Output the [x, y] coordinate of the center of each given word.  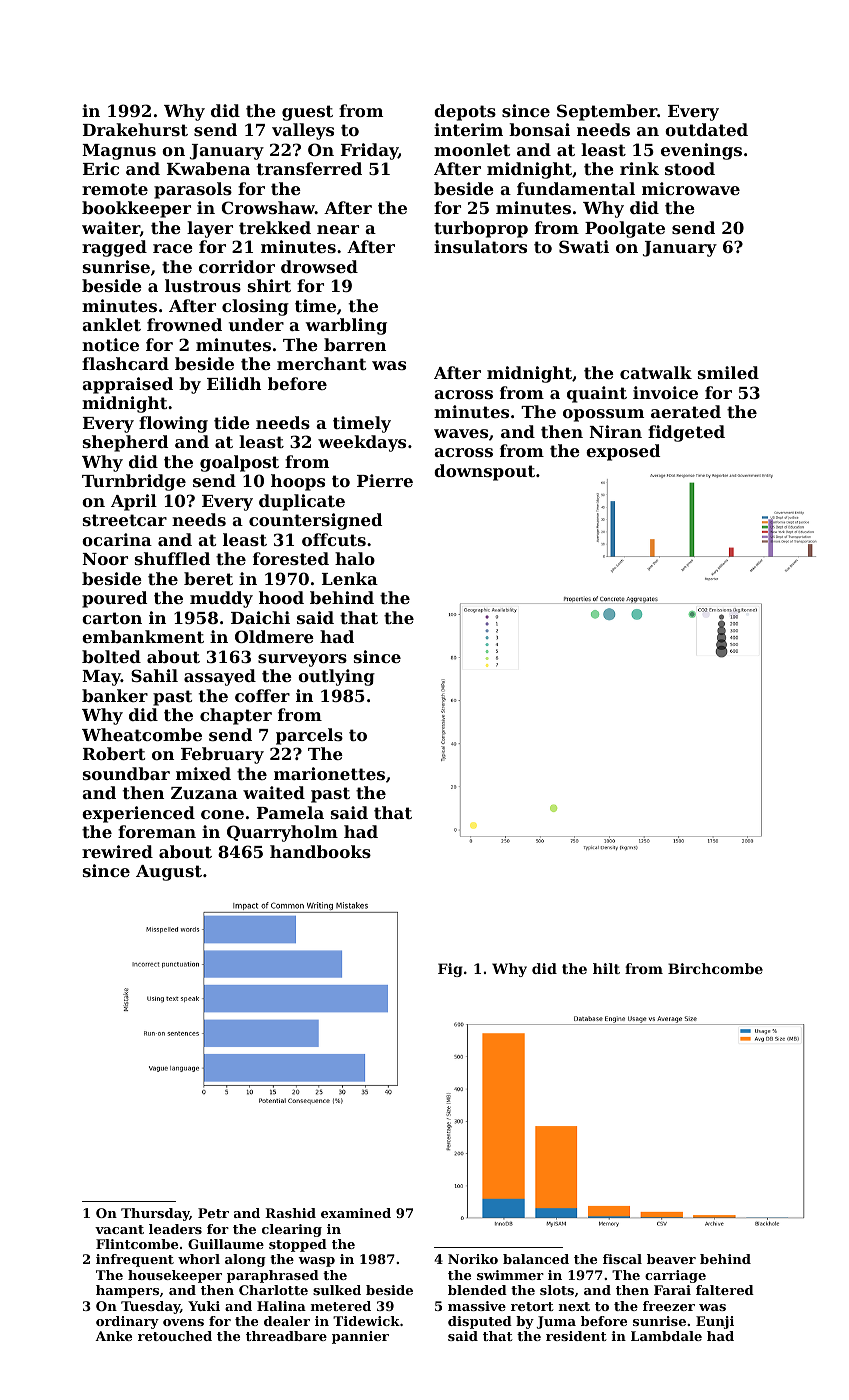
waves [461, 433]
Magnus [119, 152]
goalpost [239, 463]
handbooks [320, 851]
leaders [175, 1229]
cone [222, 814]
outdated [706, 129]
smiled [728, 372]
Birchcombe [715, 968]
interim [468, 129]
